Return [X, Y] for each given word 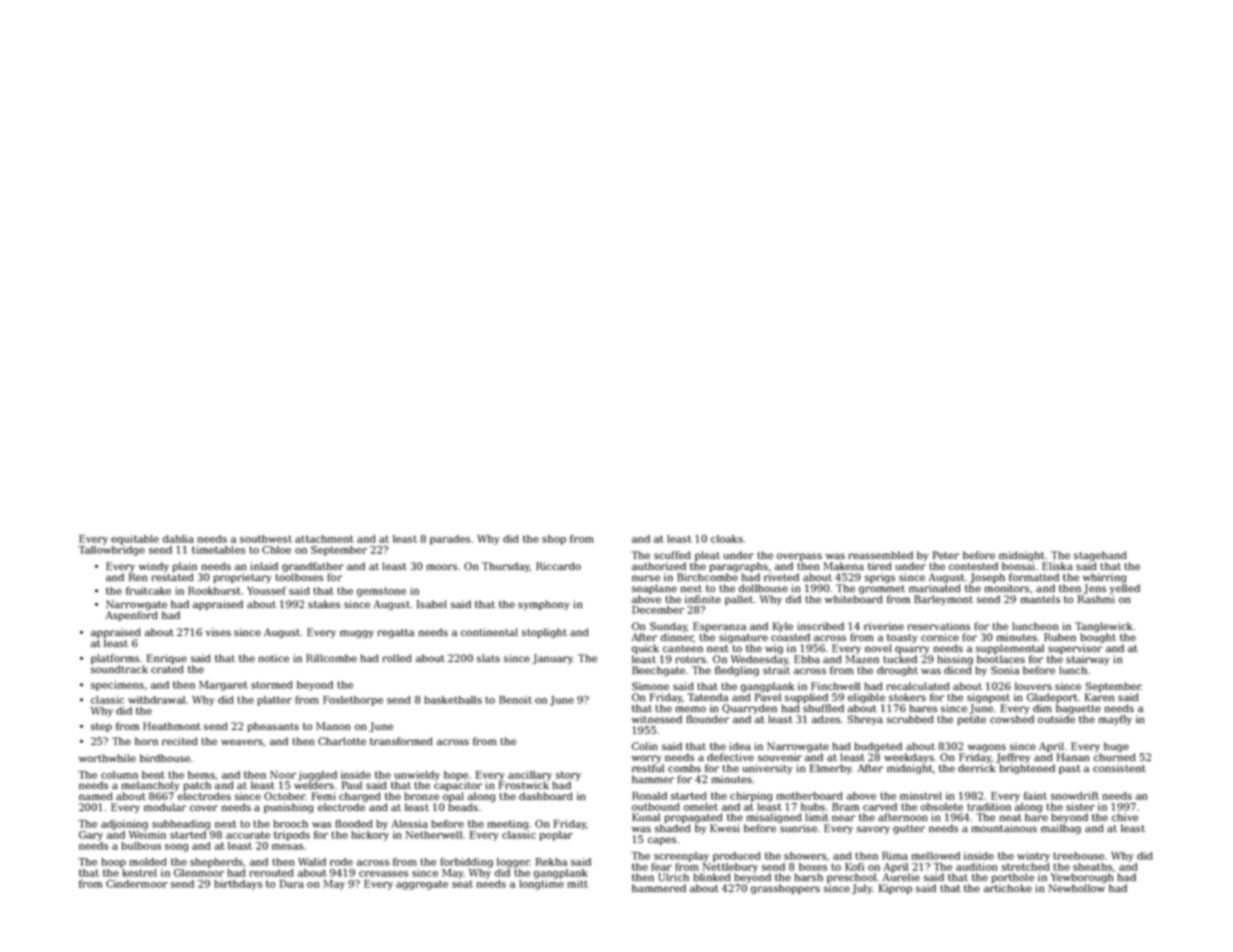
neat [1010, 817]
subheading [181, 825]
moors [441, 567]
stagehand [1100, 556]
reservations [938, 626]
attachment [324, 539]
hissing [955, 660]
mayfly [1115, 720]
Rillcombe [331, 658]
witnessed [657, 719]
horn [146, 741]
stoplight [544, 633]
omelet [701, 807]
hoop [113, 863]
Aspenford [132, 616]
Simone [650, 686]
